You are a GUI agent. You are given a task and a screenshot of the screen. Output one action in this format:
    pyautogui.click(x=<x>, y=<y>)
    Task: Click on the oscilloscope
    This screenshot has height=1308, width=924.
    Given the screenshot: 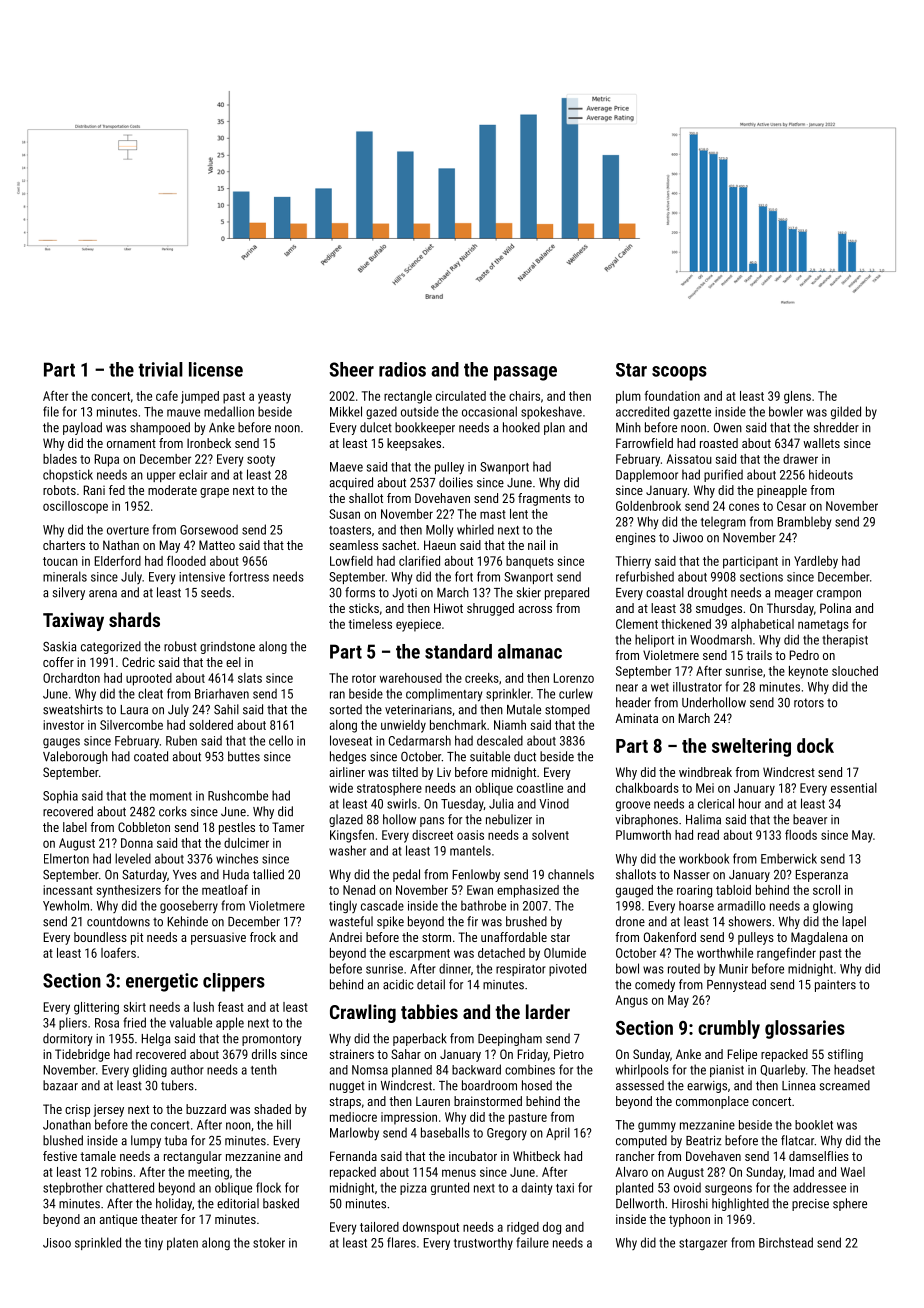 What is the action you would take?
    pyautogui.click(x=75, y=507)
